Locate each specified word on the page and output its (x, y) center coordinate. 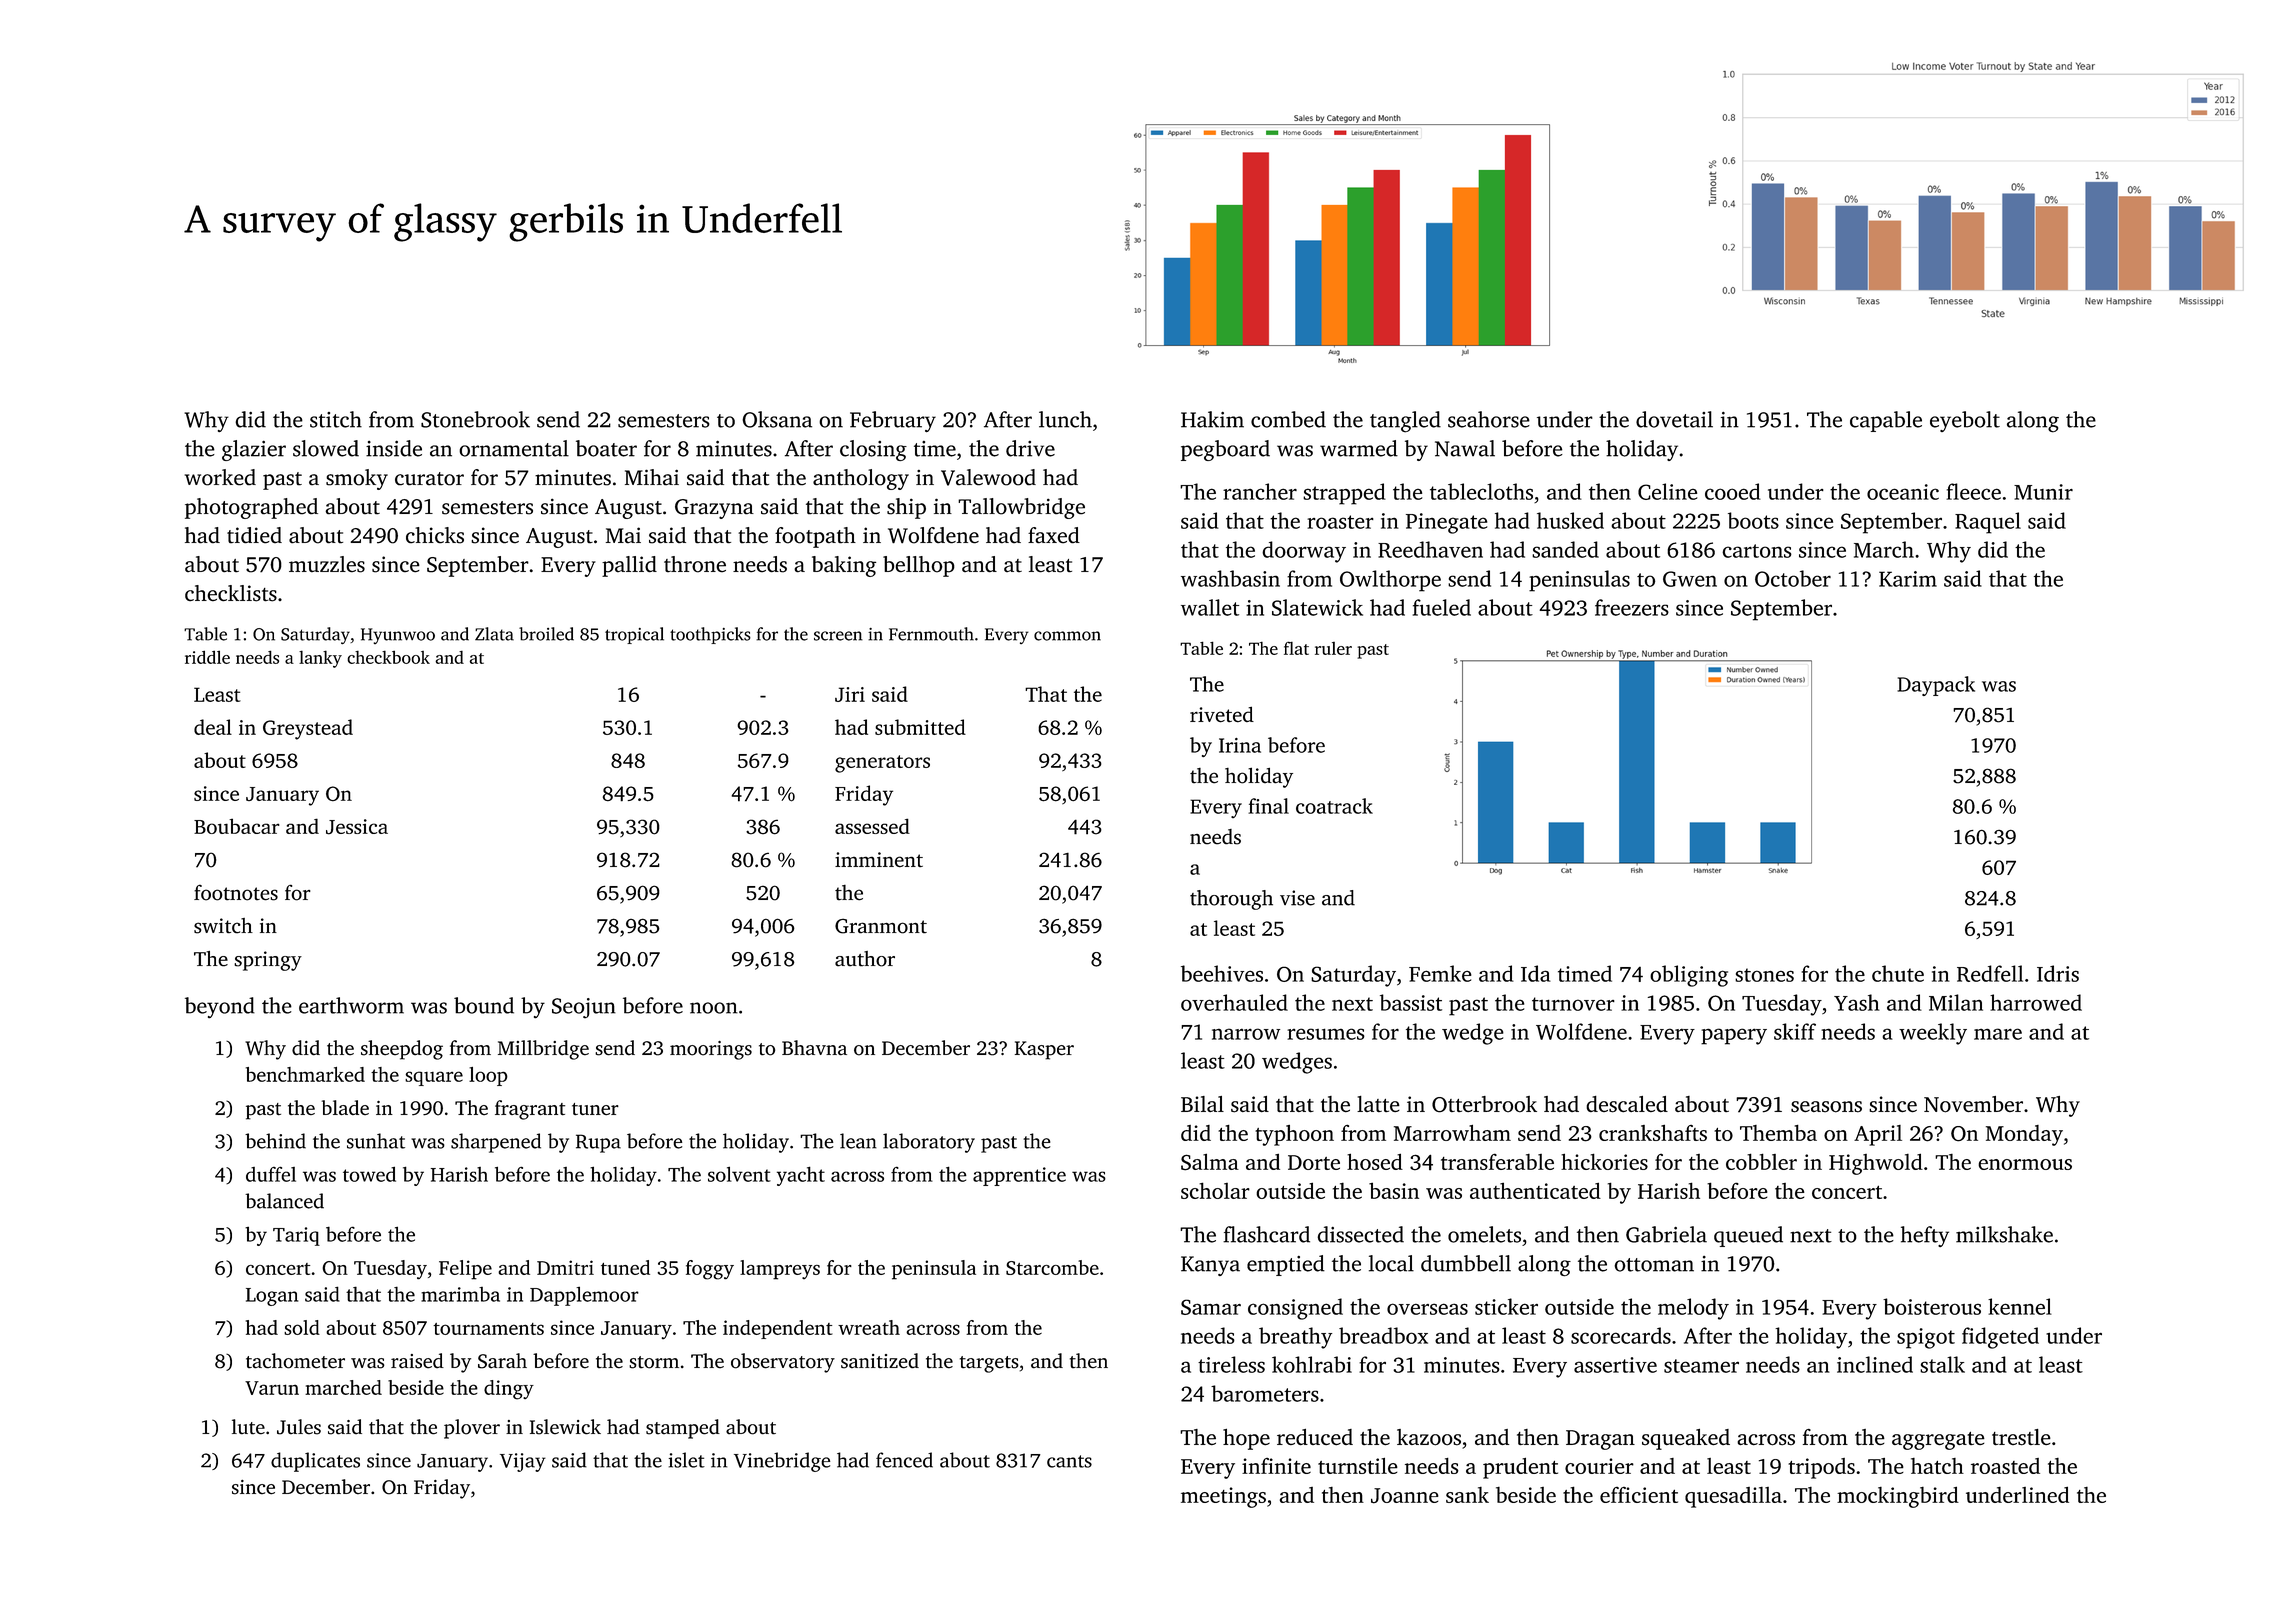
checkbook (389, 657)
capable (1886, 421)
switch (223, 926)
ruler (1333, 648)
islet (687, 1460)
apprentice (1019, 1176)
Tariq (296, 1236)
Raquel (1988, 523)
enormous (2025, 1164)
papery (1734, 1036)
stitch (336, 419)
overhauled (1234, 1002)
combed (1288, 419)
